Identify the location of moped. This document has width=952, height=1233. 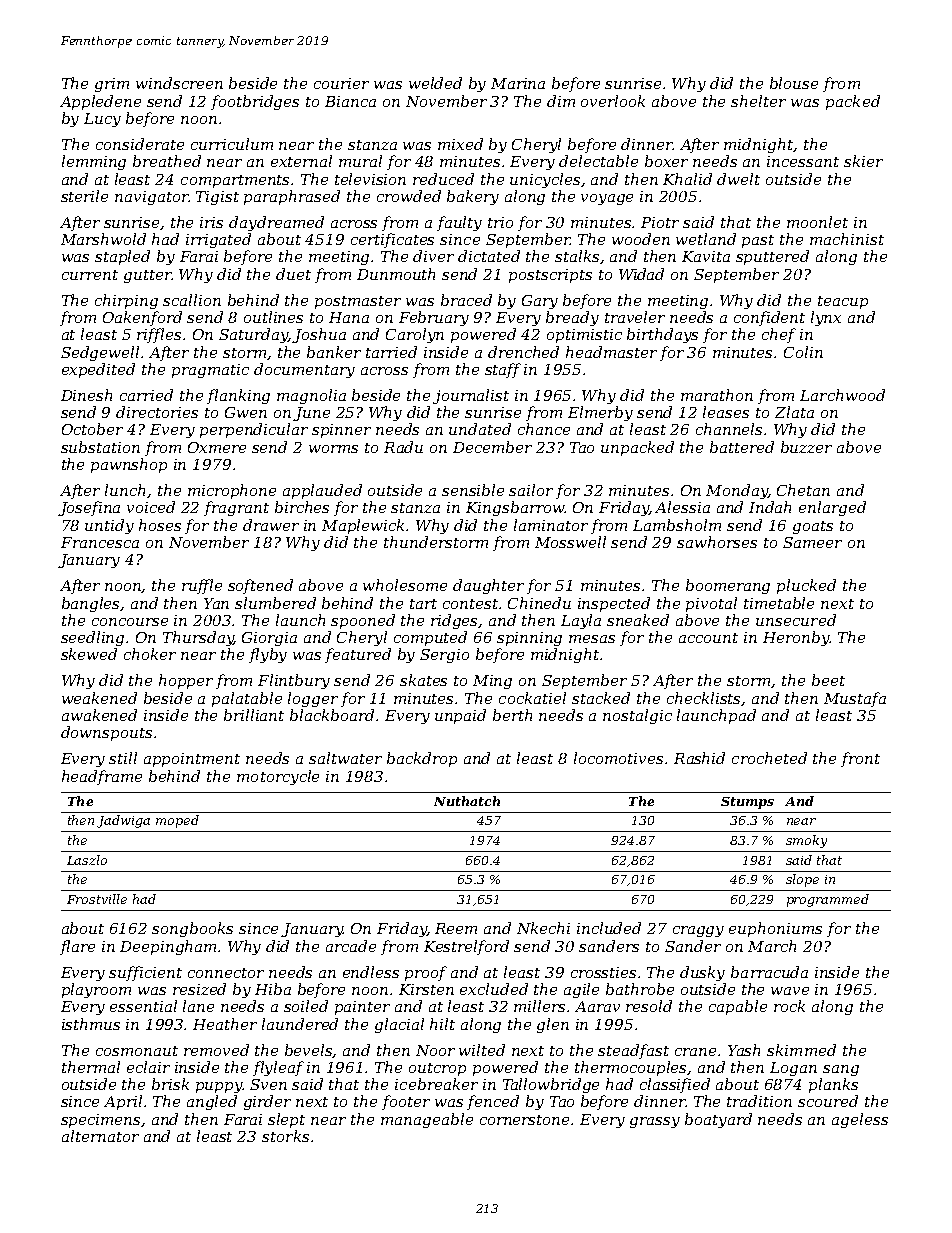
(177, 821).
